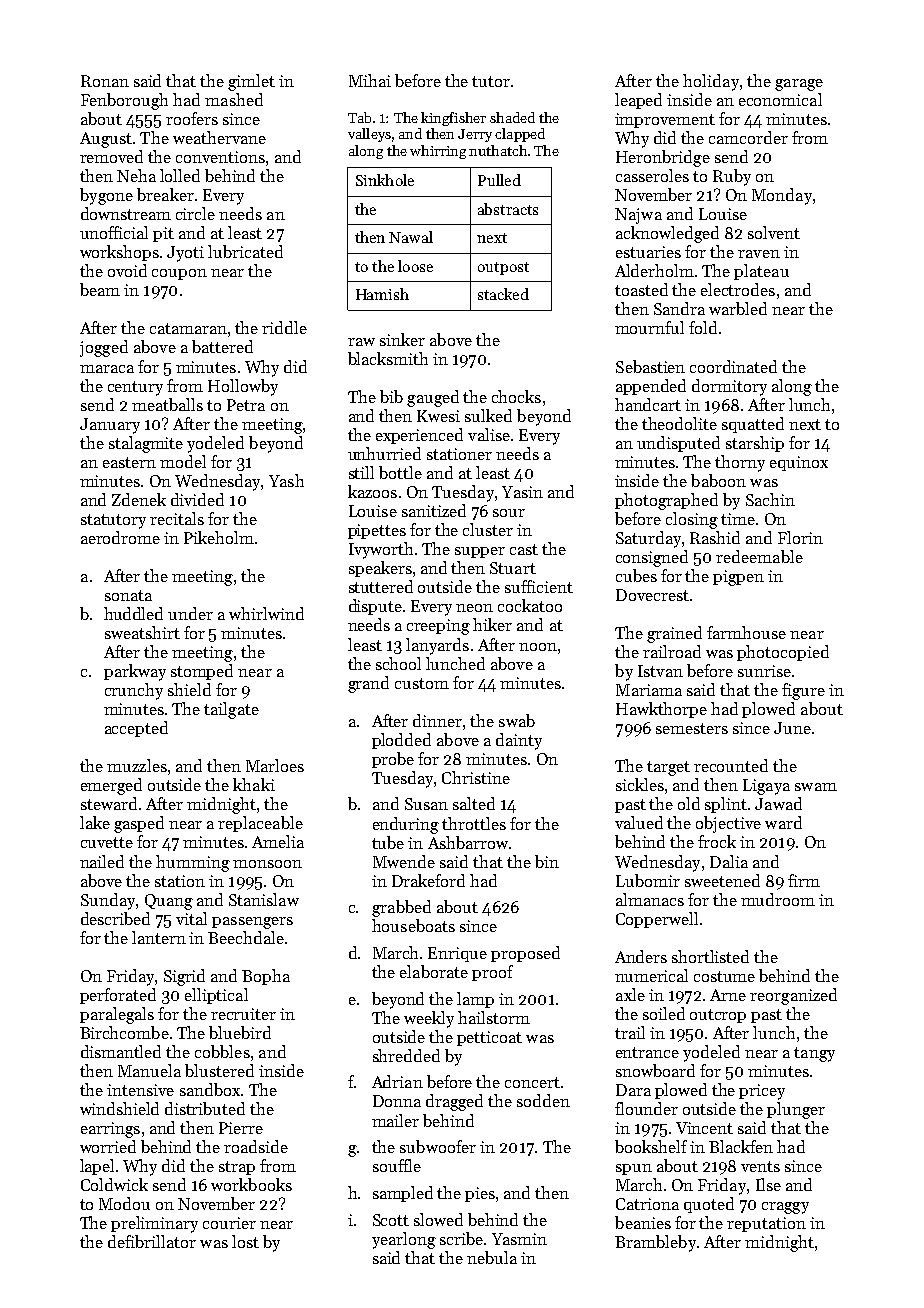  What do you see at coordinates (370, 80) in the screenshot?
I see `Mihai` at bounding box center [370, 80].
